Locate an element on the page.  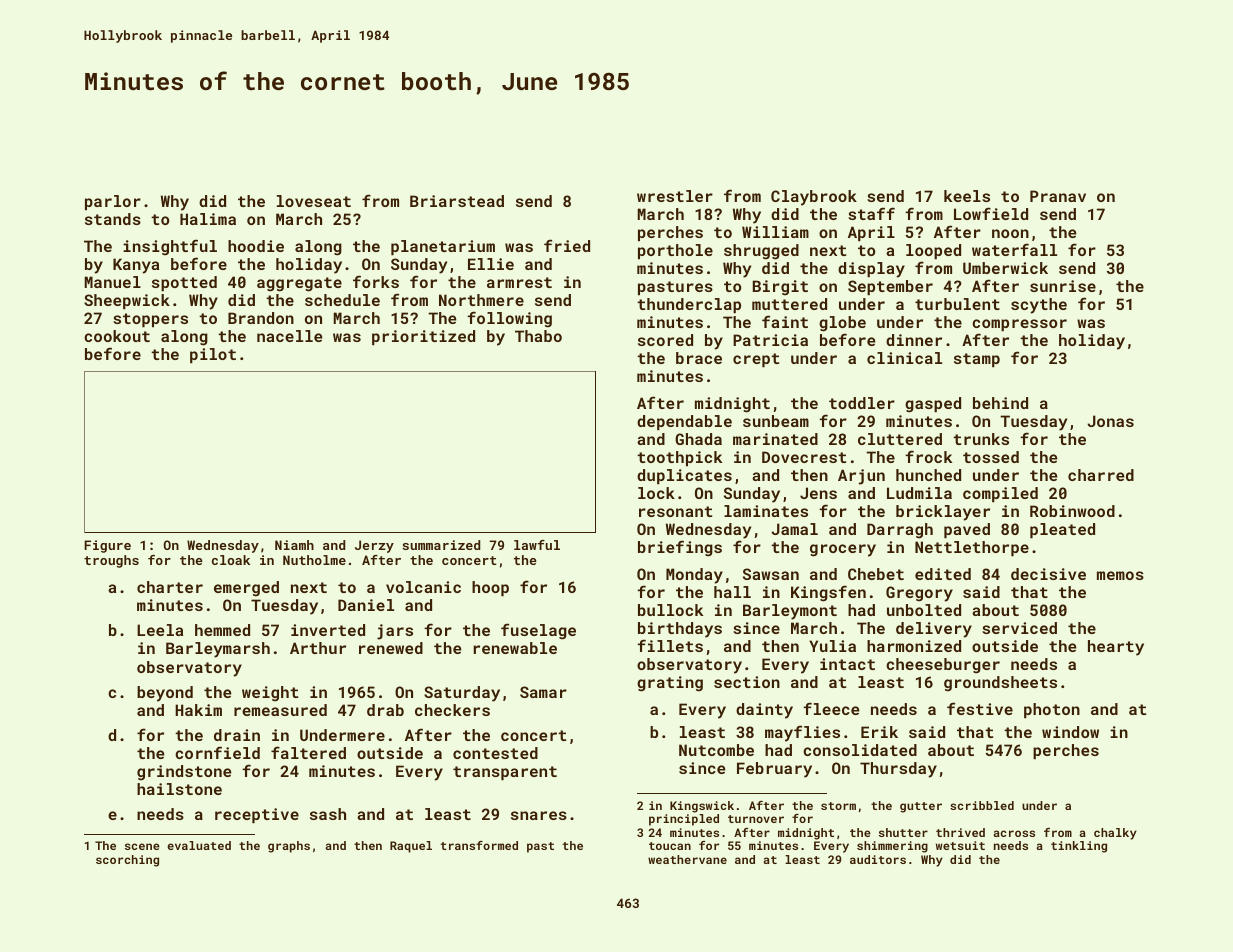
Kingswick is located at coordinates (702, 807).
